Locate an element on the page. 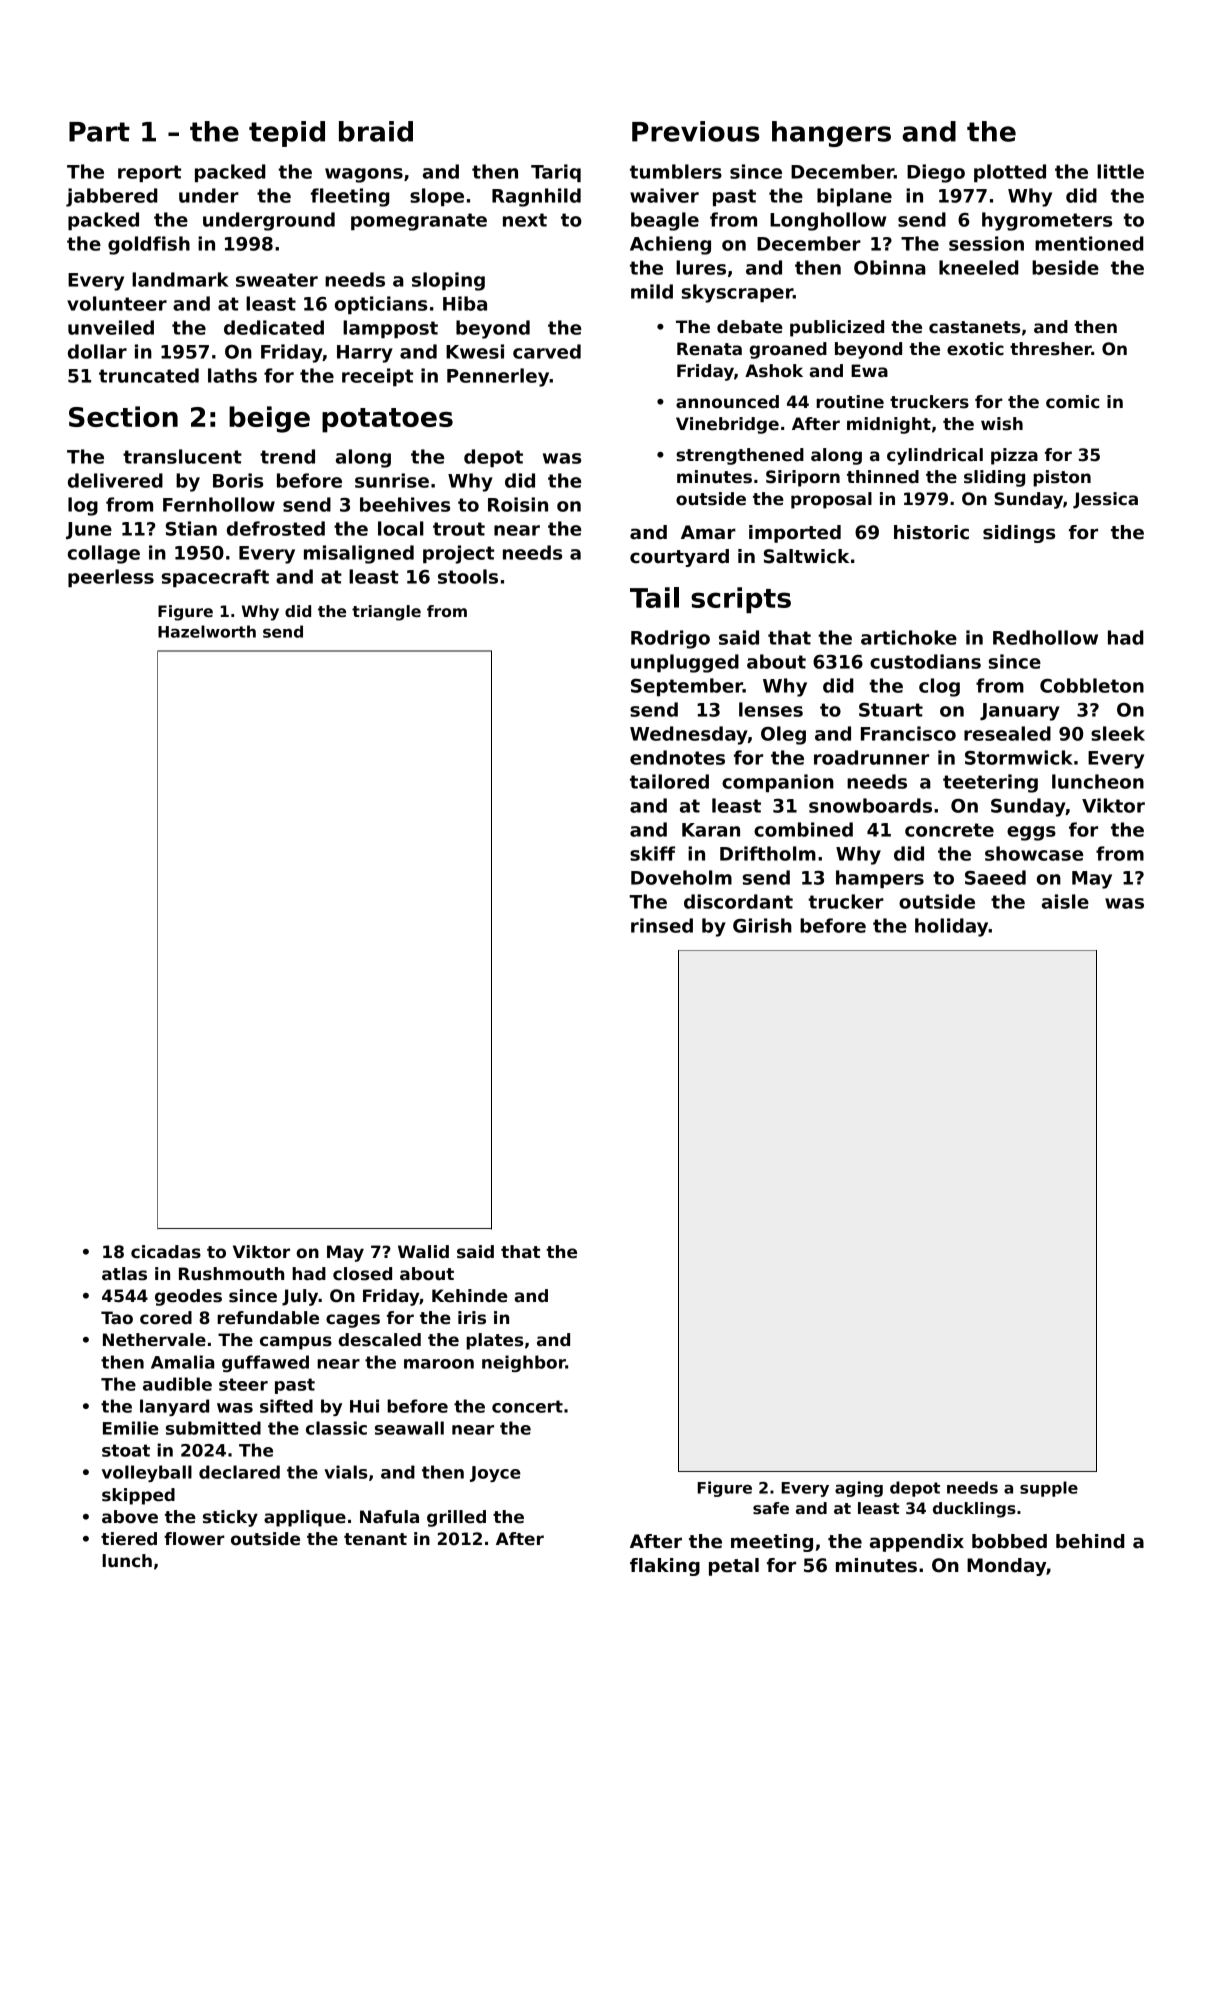 The height and width of the page is (1997, 1212). Part is located at coordinates (99, 132).
